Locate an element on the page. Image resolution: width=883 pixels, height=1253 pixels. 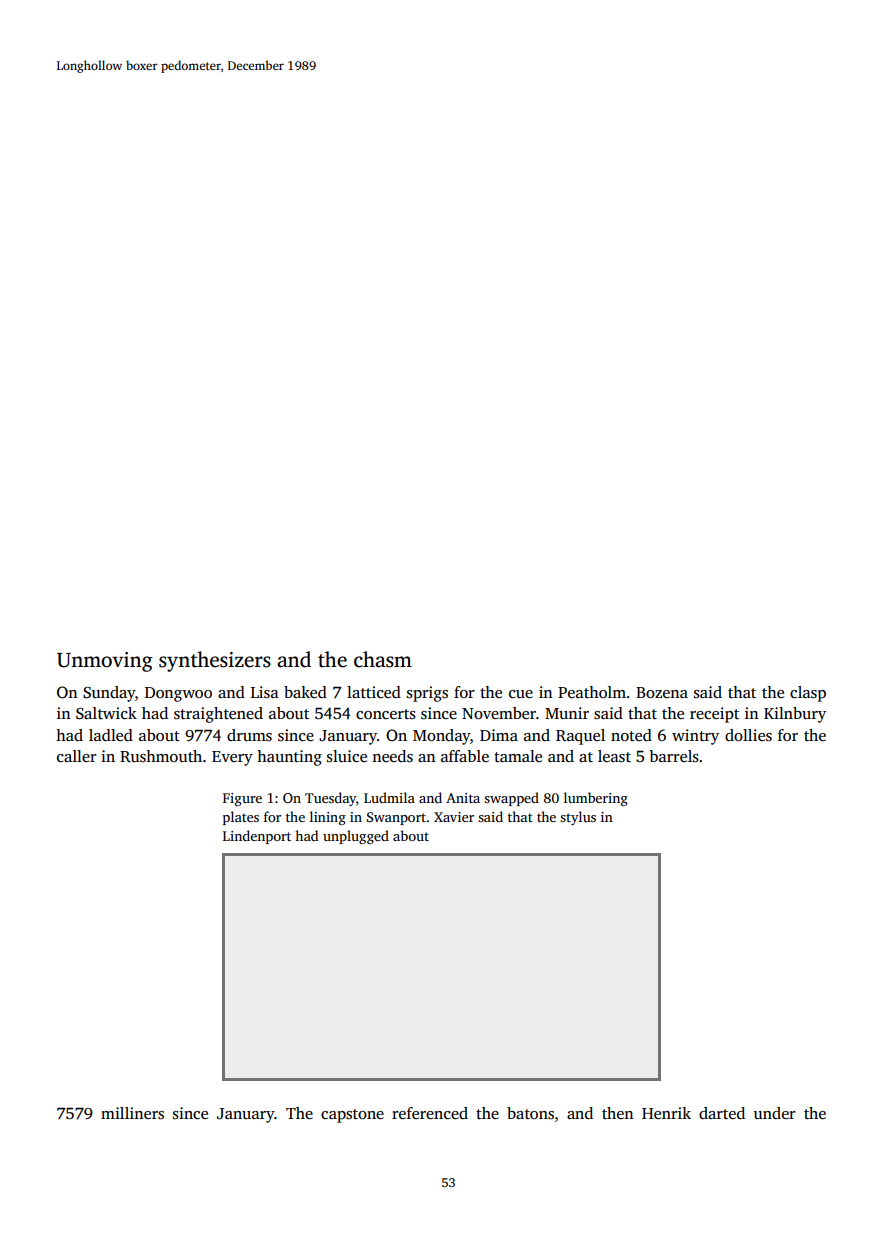
chasm is located at coordinates (383, 659).
